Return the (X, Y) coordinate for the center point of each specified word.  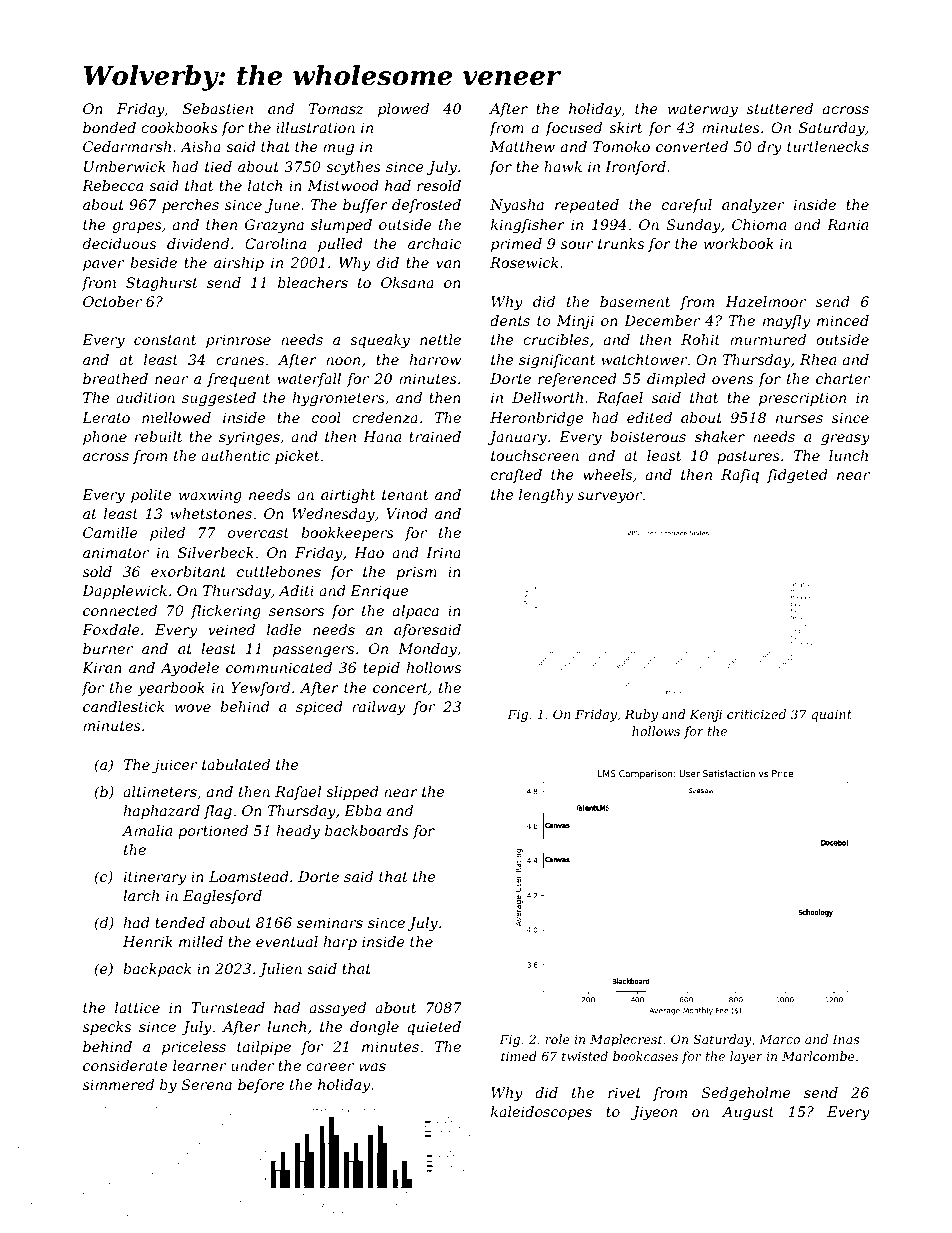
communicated (279, 667)
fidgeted (797, 476)
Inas (845, 1039)
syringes (249, 438)
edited (649, 417)
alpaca (416, 612)
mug (338, 149)
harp (340, 943)
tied (218, 166)
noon (343, 361)
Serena (207, 1084)
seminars (330, 922)
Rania (847, 224)
